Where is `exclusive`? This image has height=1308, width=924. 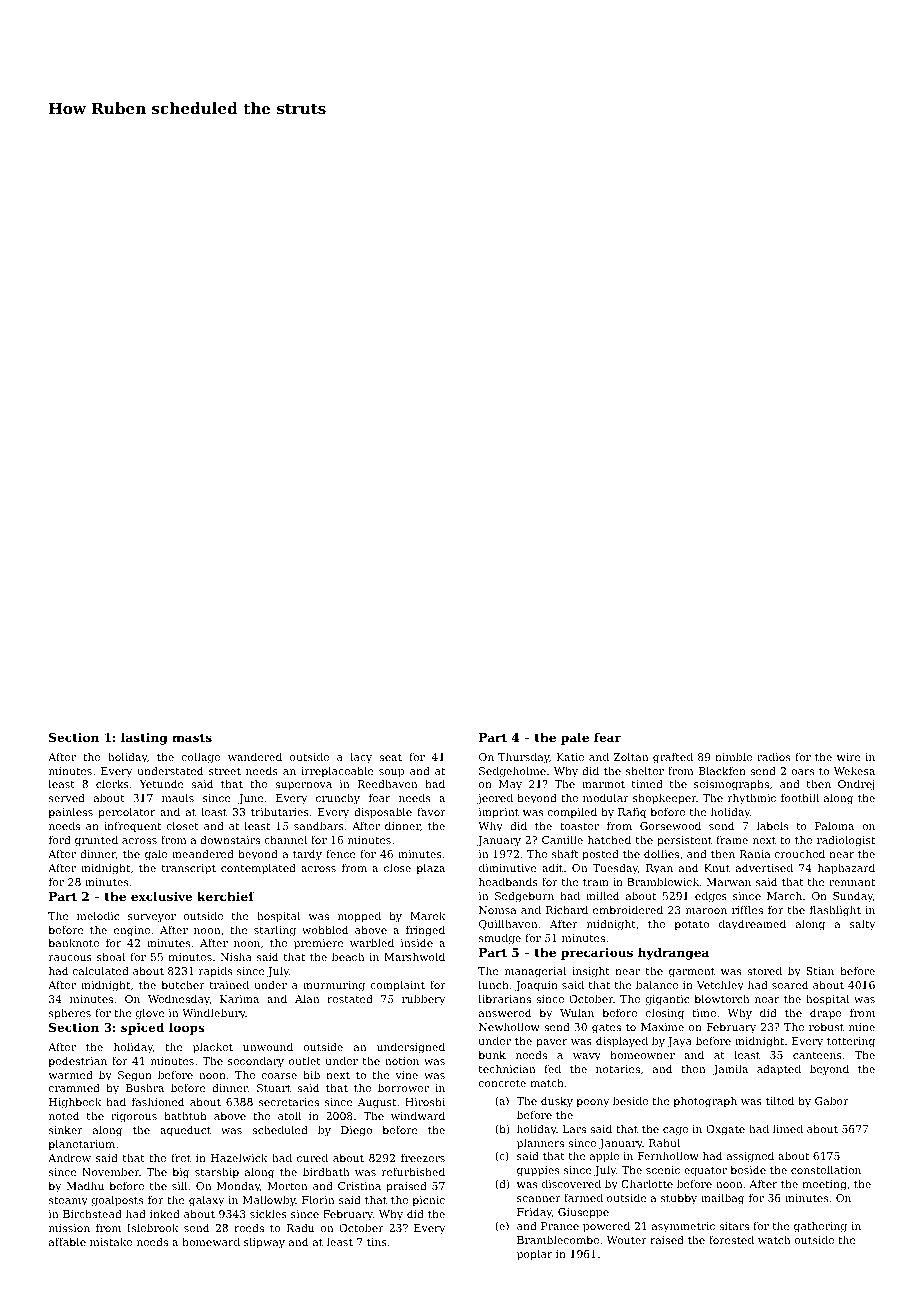
exclusive is located at coordinates (161, 896).
